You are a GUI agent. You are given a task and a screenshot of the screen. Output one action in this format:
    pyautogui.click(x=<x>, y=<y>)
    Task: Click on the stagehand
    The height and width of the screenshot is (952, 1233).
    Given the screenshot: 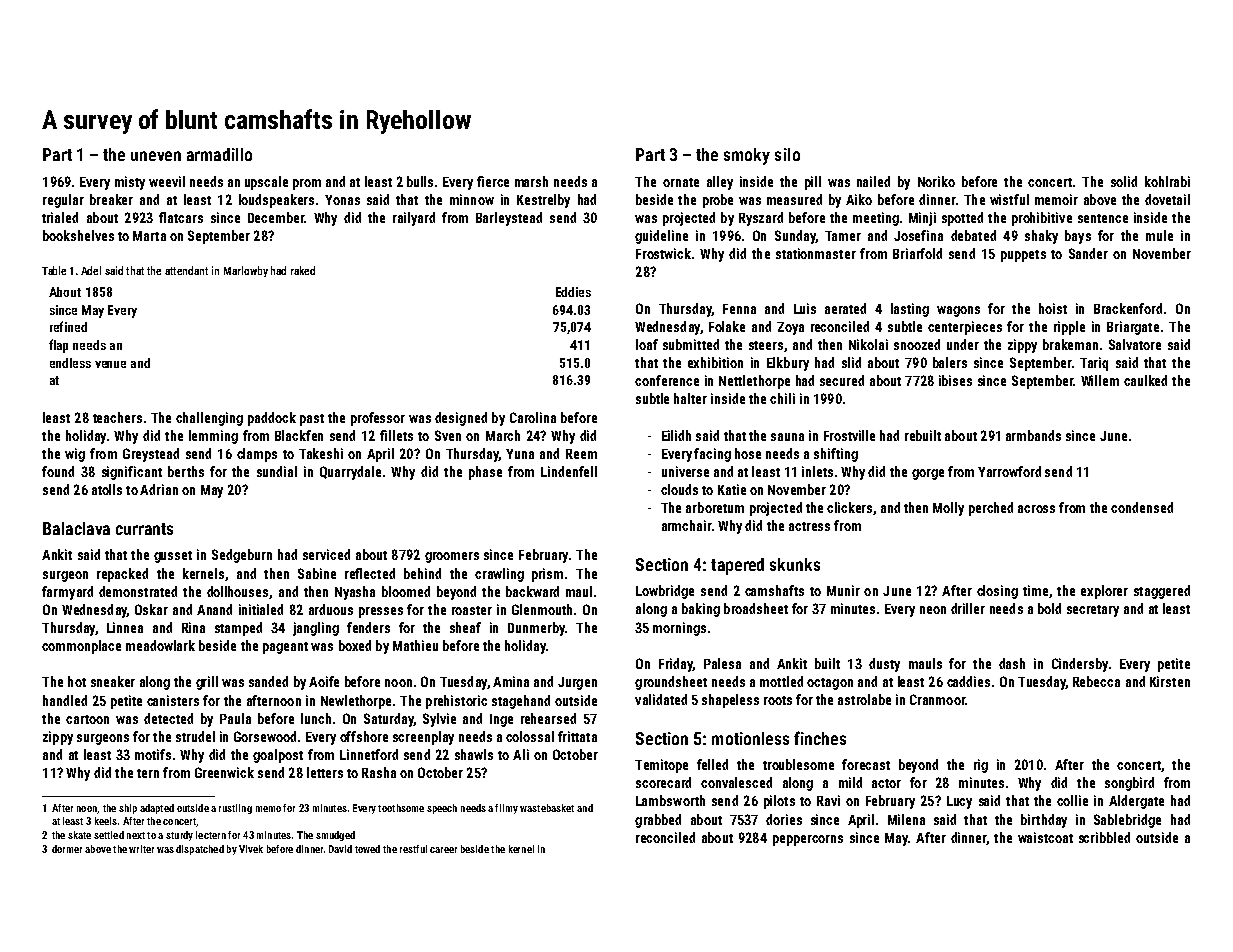 What is the action you would take?
    pyautogui.click(x=521, y=702)
